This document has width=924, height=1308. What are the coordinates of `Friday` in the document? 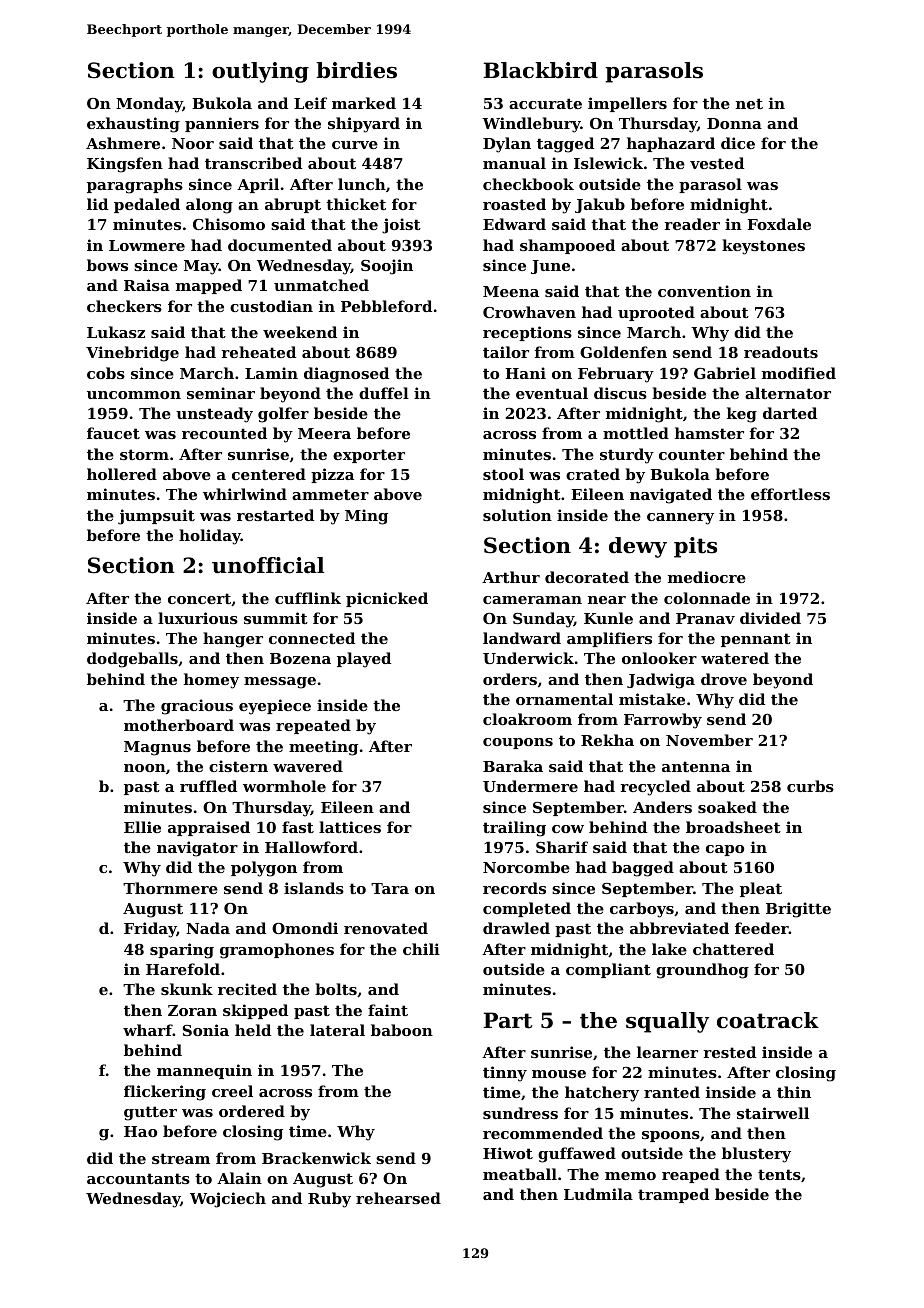 It's located at (150, 930).
